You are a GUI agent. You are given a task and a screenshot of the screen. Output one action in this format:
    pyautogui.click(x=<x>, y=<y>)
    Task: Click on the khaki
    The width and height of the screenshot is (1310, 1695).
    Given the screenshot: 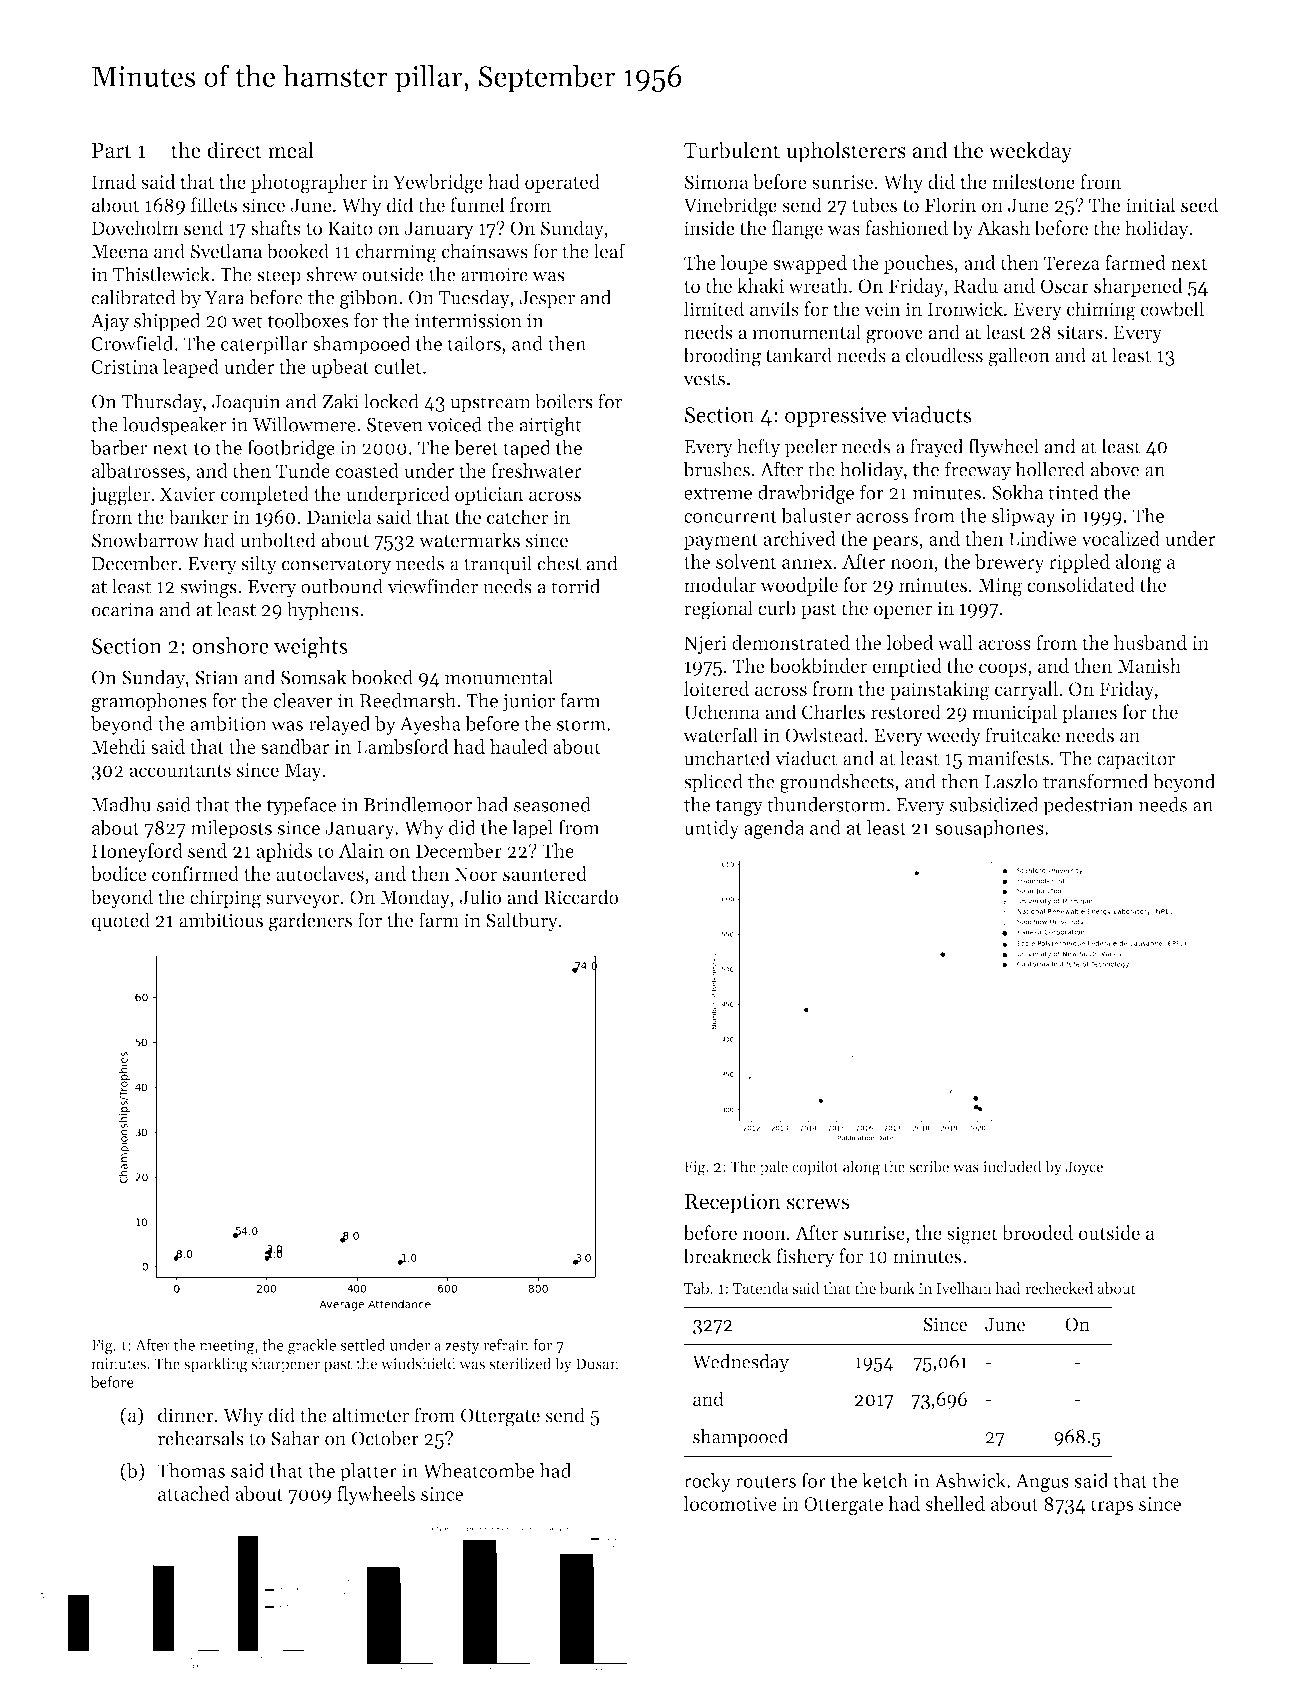 What is the action you would take?
    pyautogui.click(x=760, y=285)
